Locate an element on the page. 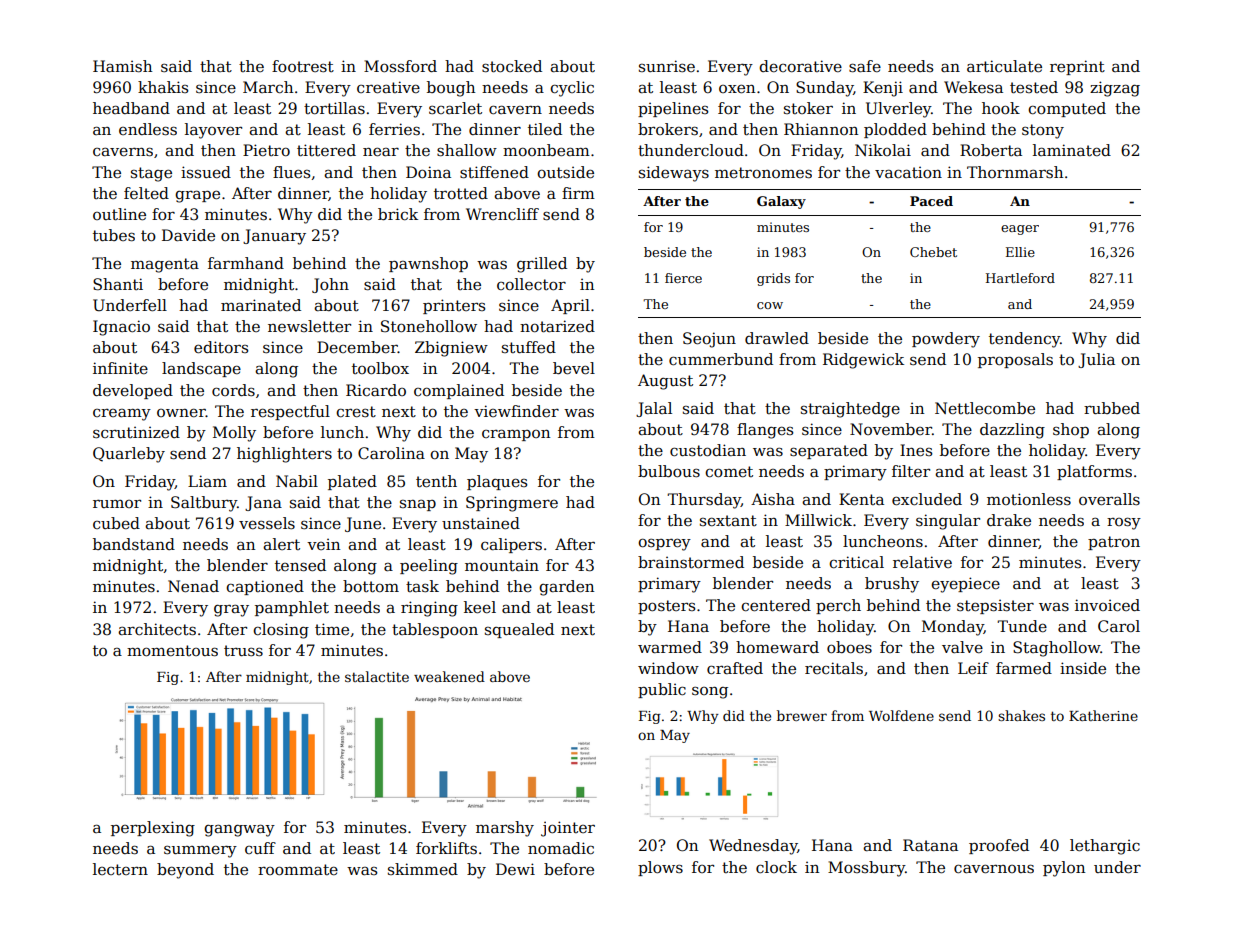 This image has width=1233, height=952. sunrise is located at coordinates (667, 66).
